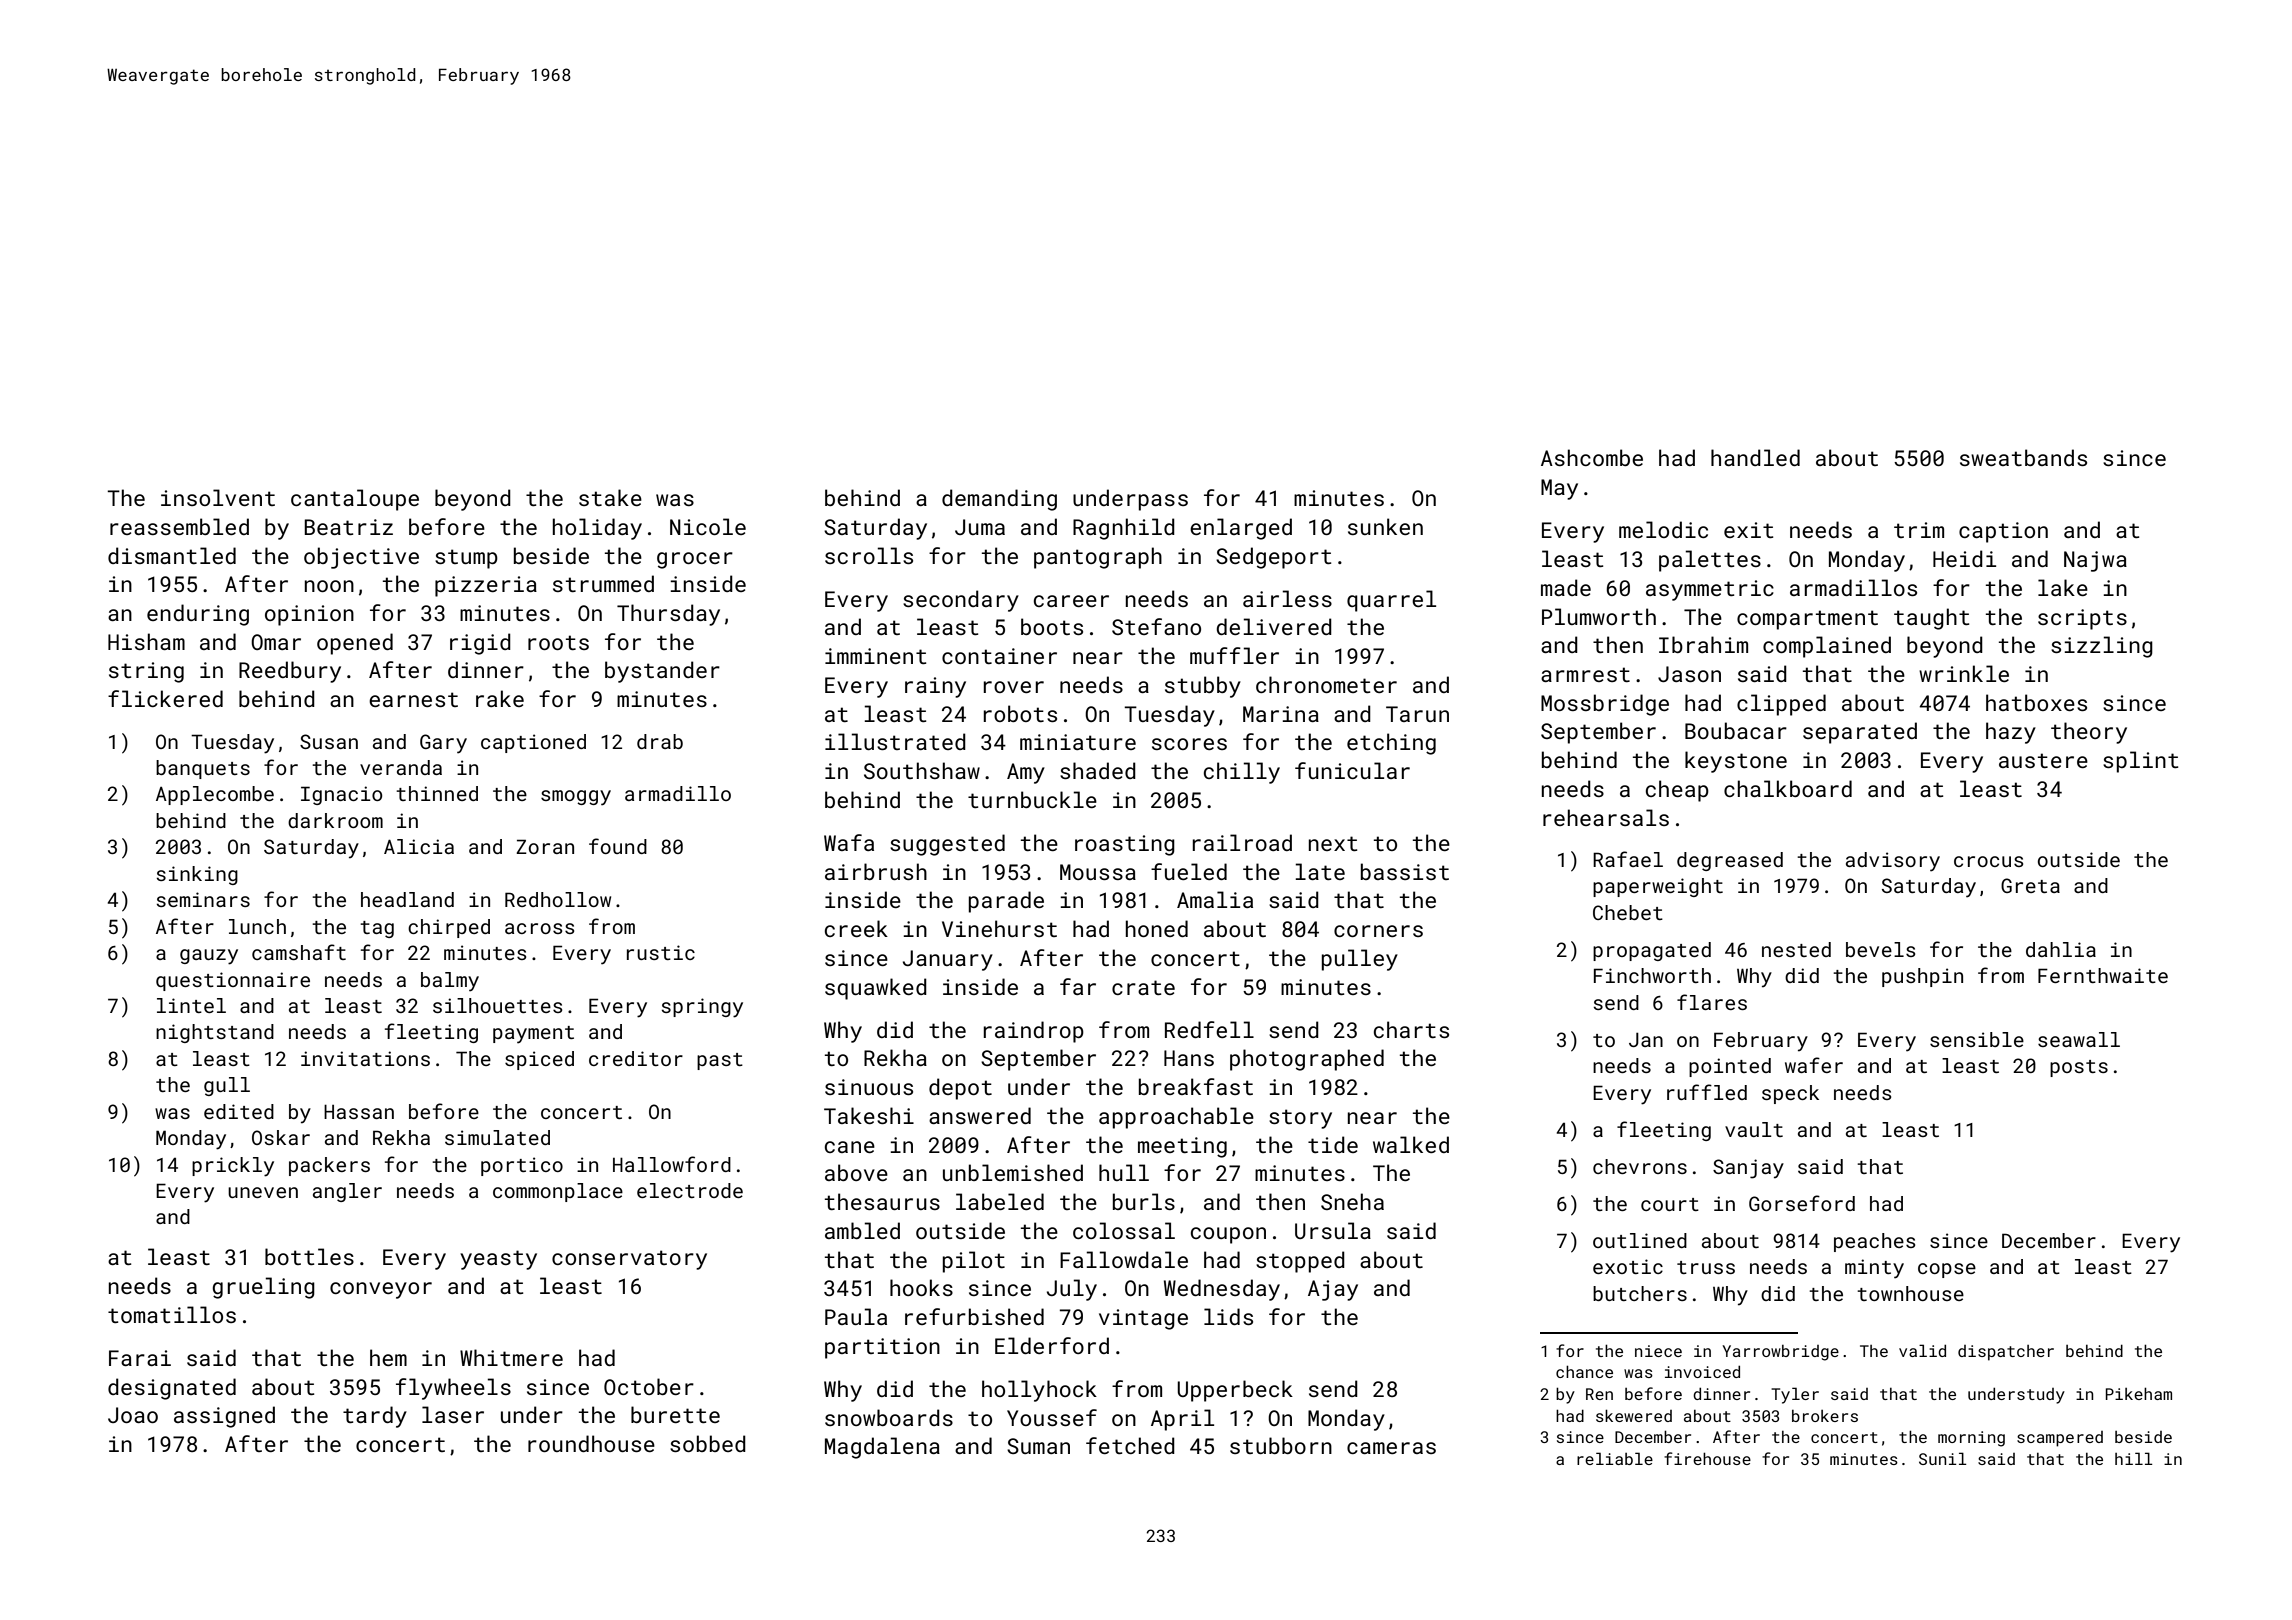 This screenshot has width=2292, height=1620. What do you see at coordinates (882, 1448) in the screenshot?
I see `Magdalena` at bounding box center [882, 1448].
